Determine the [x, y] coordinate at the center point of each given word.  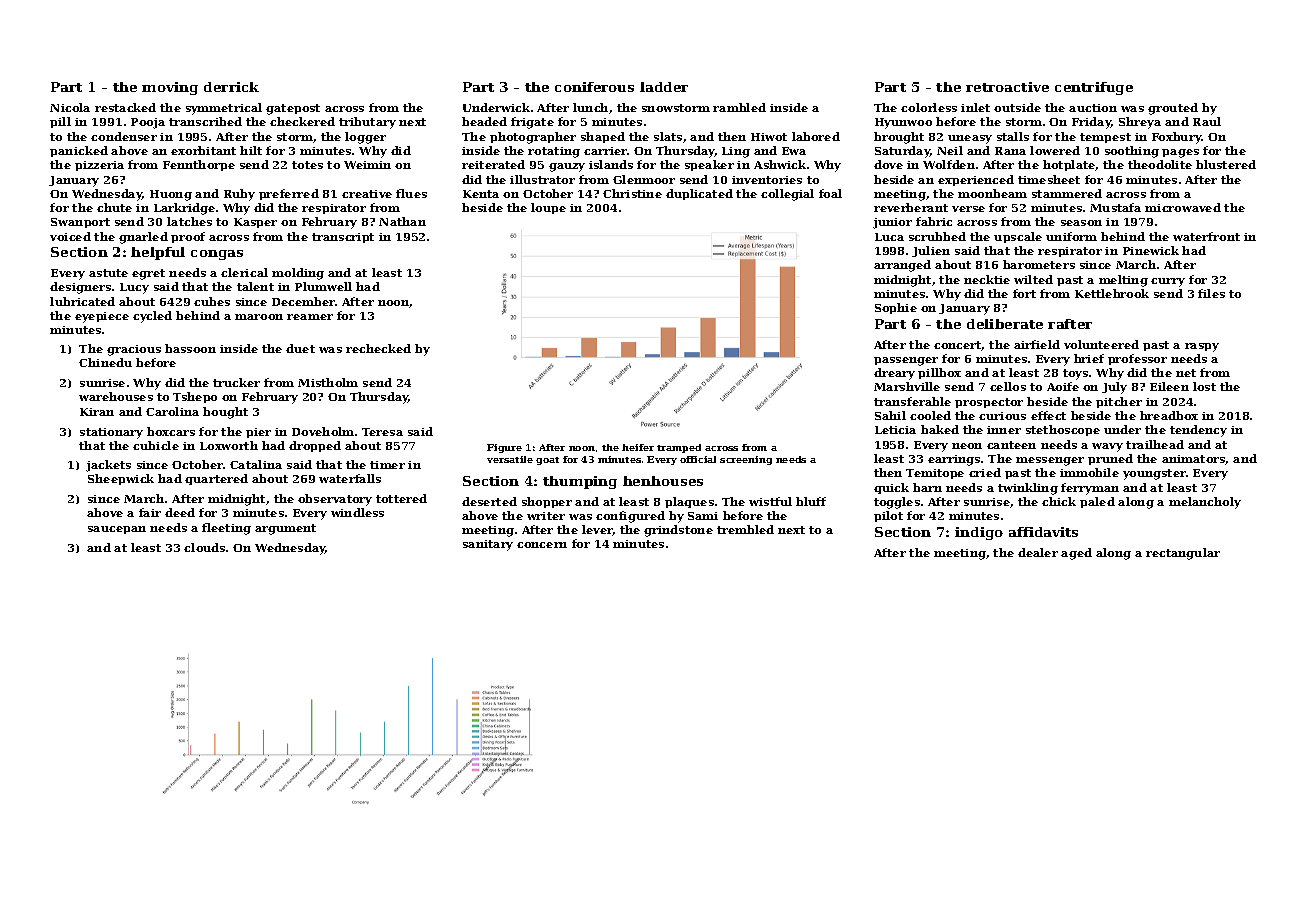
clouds [204, 547]
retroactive [1007, 87]
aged [1076, 554]
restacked [125, 107]
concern [542, 545]
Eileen [1169, 386]
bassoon [190, 348]
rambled [739, 107]
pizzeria [99, 166]
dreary [894, 374]
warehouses [116, 396]
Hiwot [769, 137]
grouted [1173, 109]
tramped [679, 448]
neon [967, 446]
